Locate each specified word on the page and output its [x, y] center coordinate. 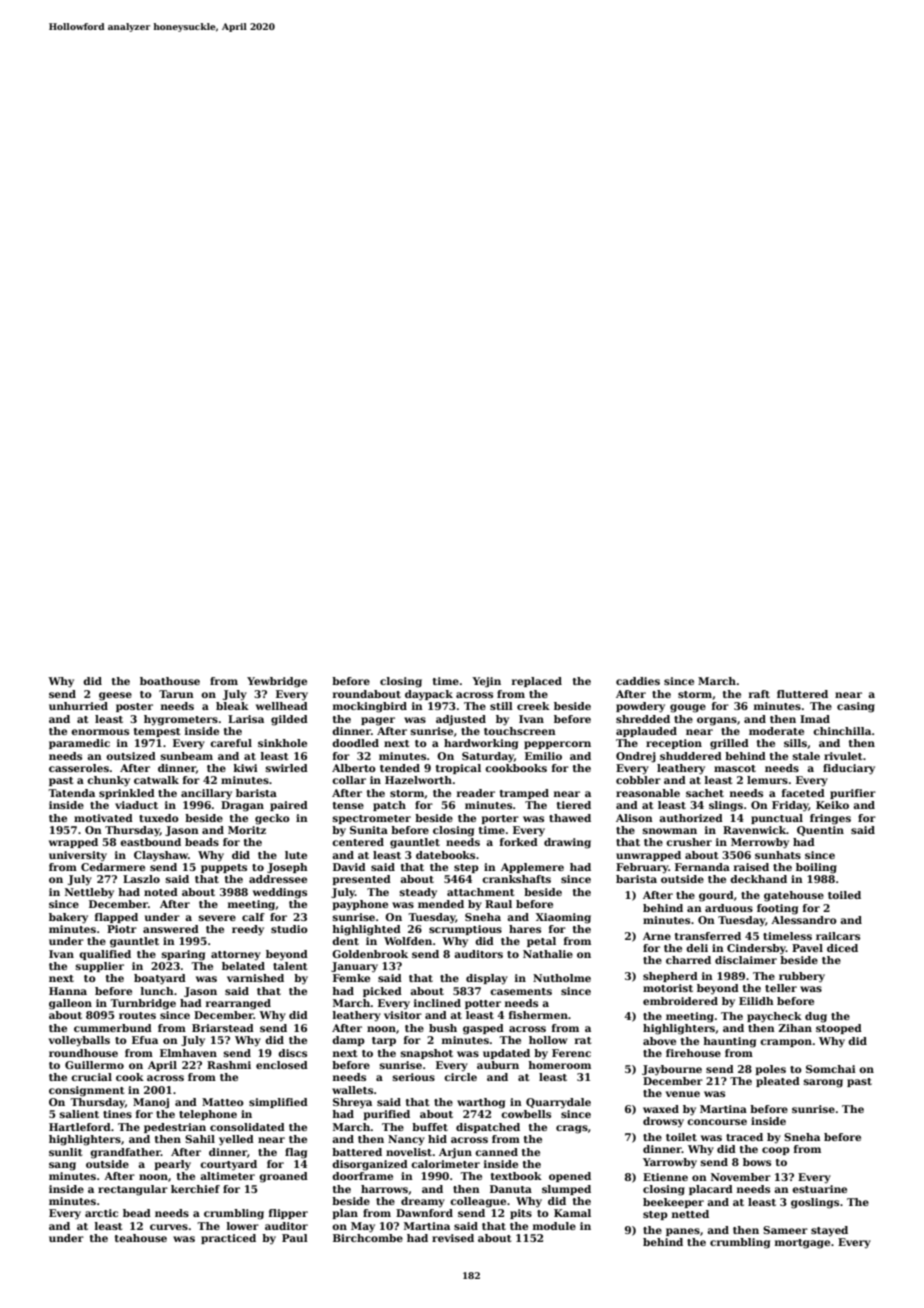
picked [382, 992]
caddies [638, 681]
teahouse [141, 1238]
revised [453, 1238]
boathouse [170, 681]
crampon [786, 1043]
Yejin [486, 682]
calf [253, 917]
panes [683, 1232]
